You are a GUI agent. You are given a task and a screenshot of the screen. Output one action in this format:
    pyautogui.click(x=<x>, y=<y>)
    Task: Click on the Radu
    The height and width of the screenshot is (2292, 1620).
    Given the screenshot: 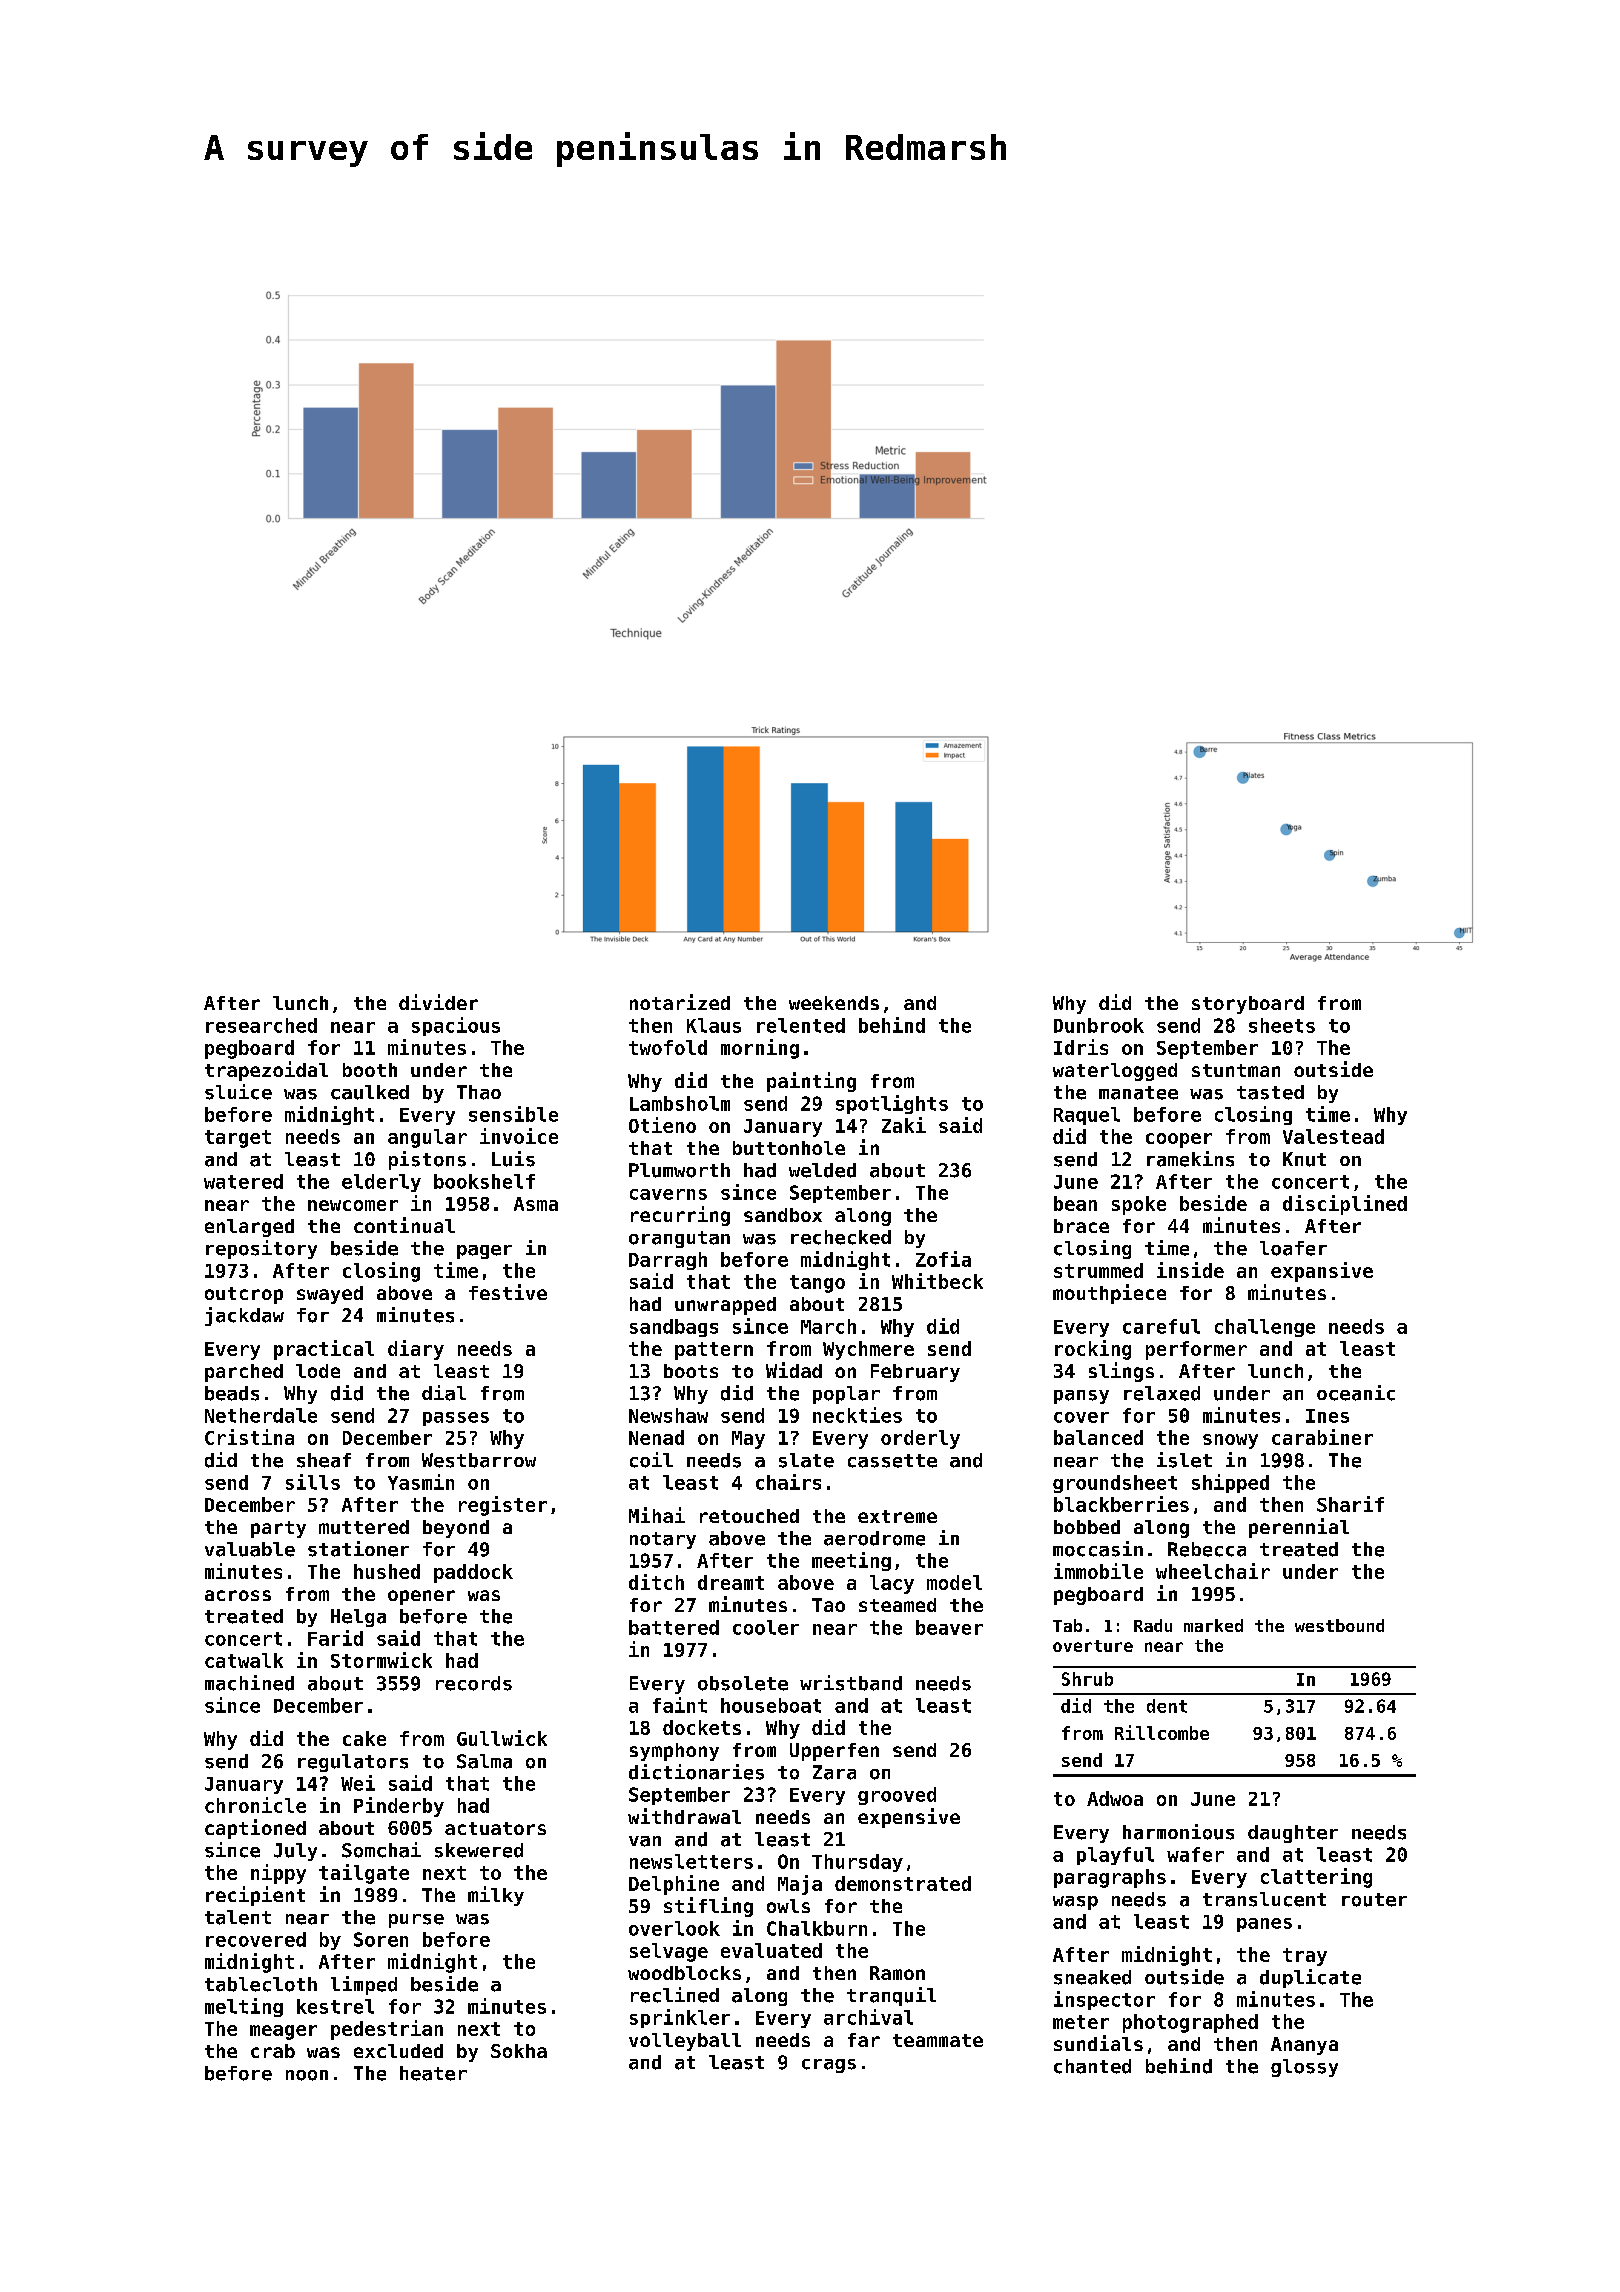 What is the action you would take?
    pyautogui.click(x=1153, y=1625)
